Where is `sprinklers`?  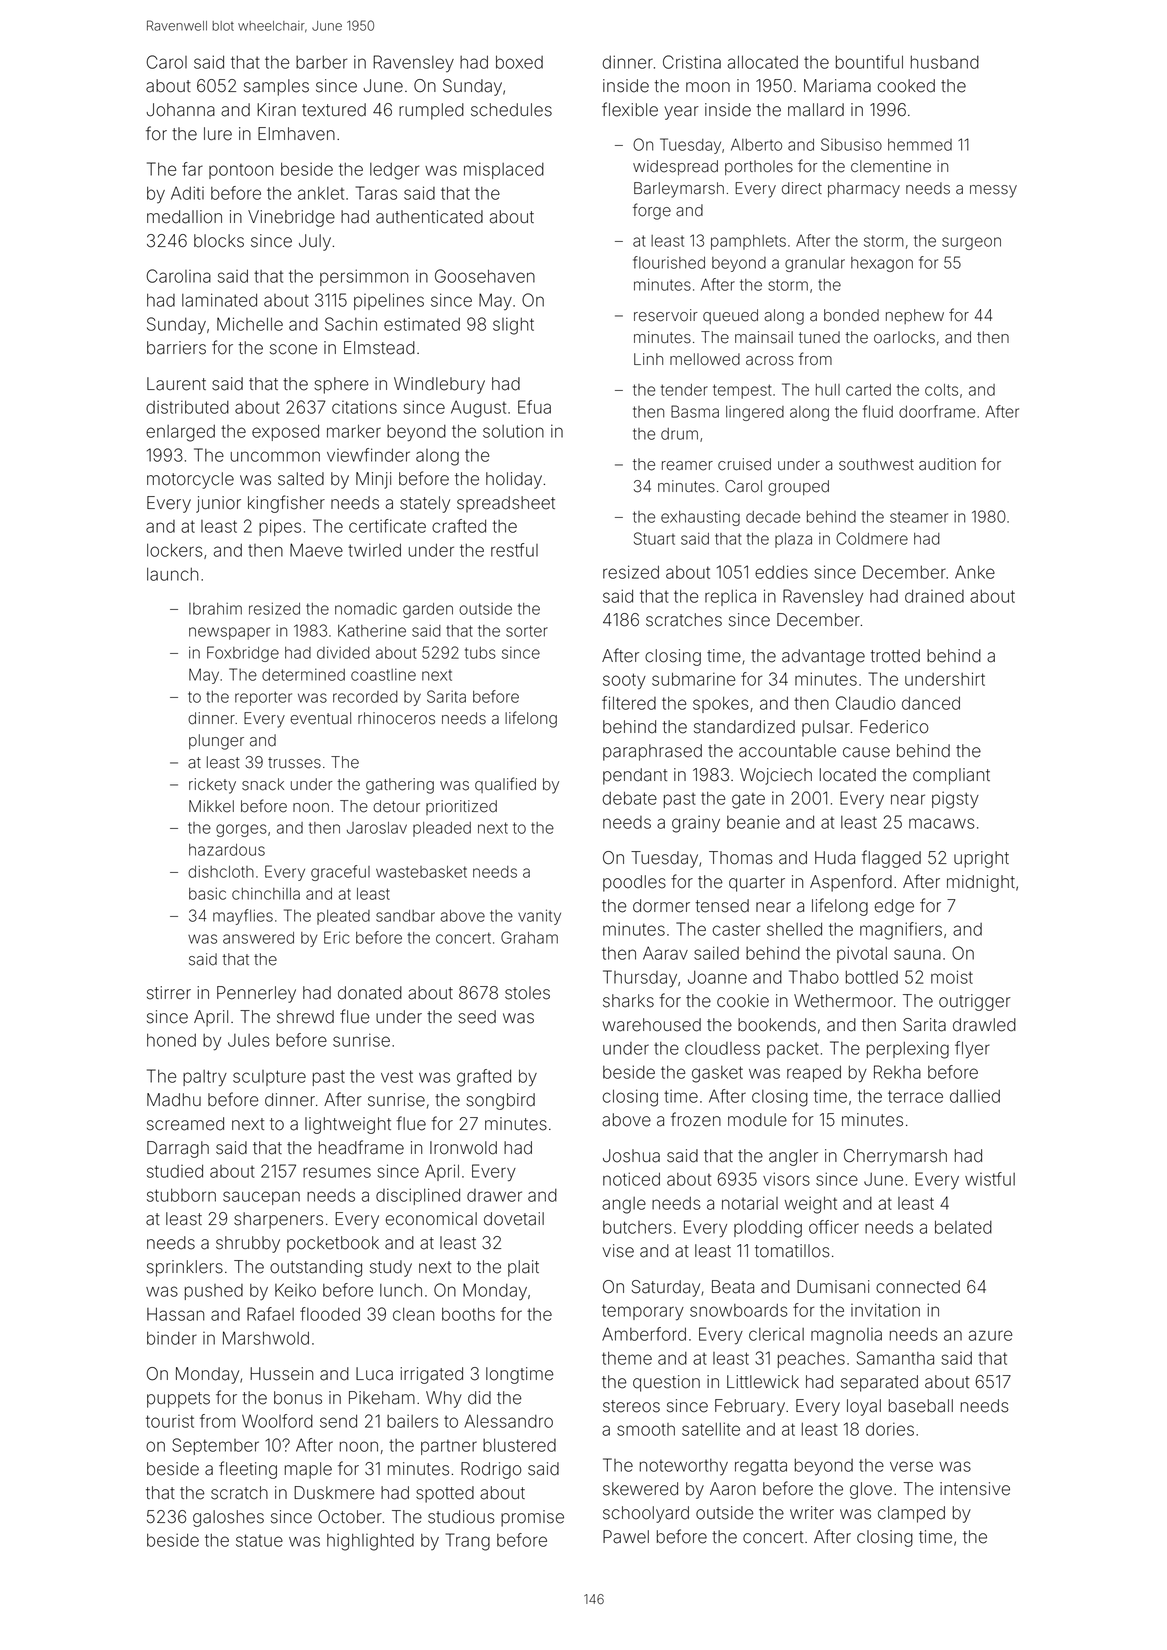 sprinklers is located at coordinates (185, 1268).
